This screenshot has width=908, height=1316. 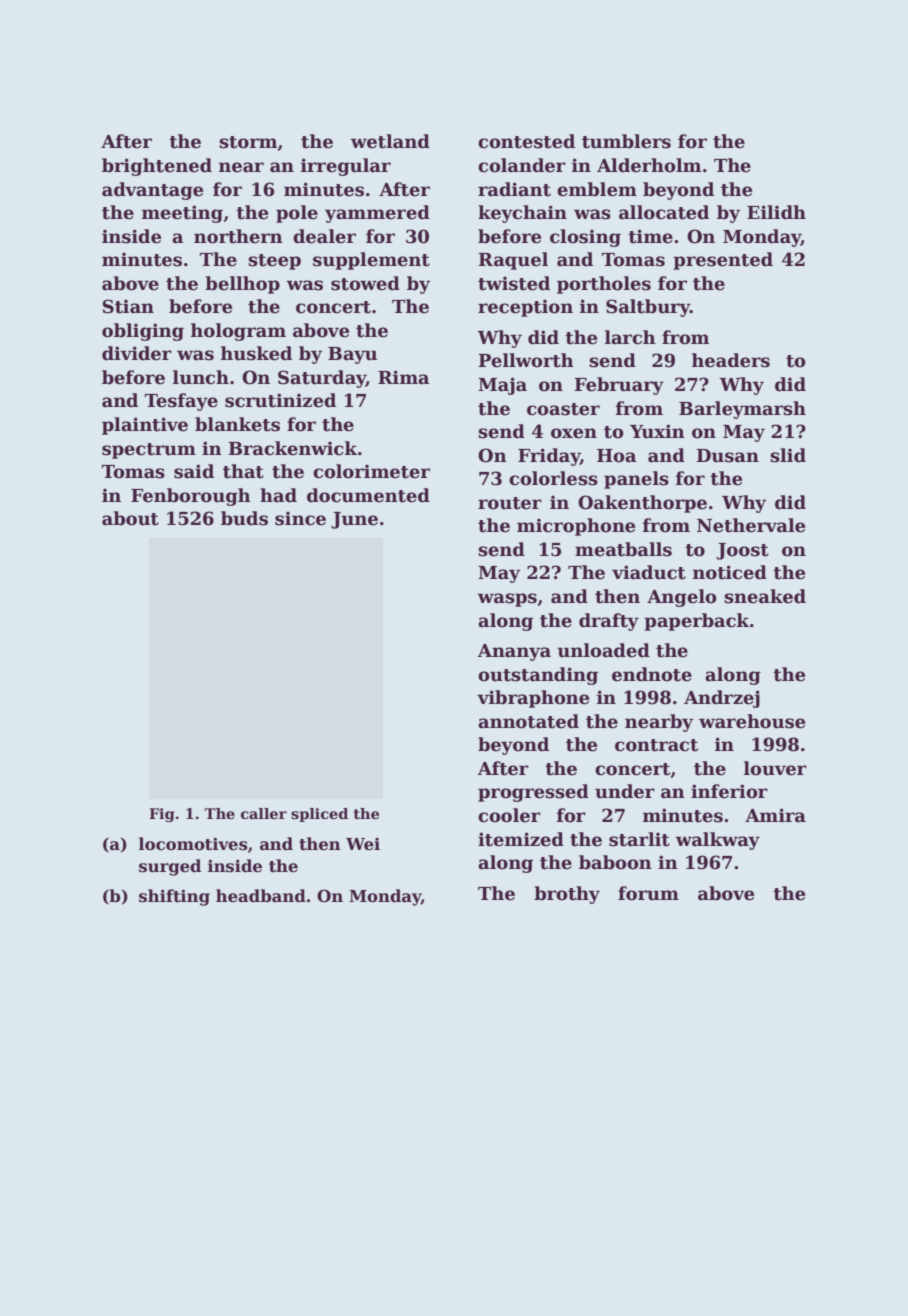 What do you see at coordinates (261, 896) in the screenshot?
I see `headband` at bounding box center [261, 896].
